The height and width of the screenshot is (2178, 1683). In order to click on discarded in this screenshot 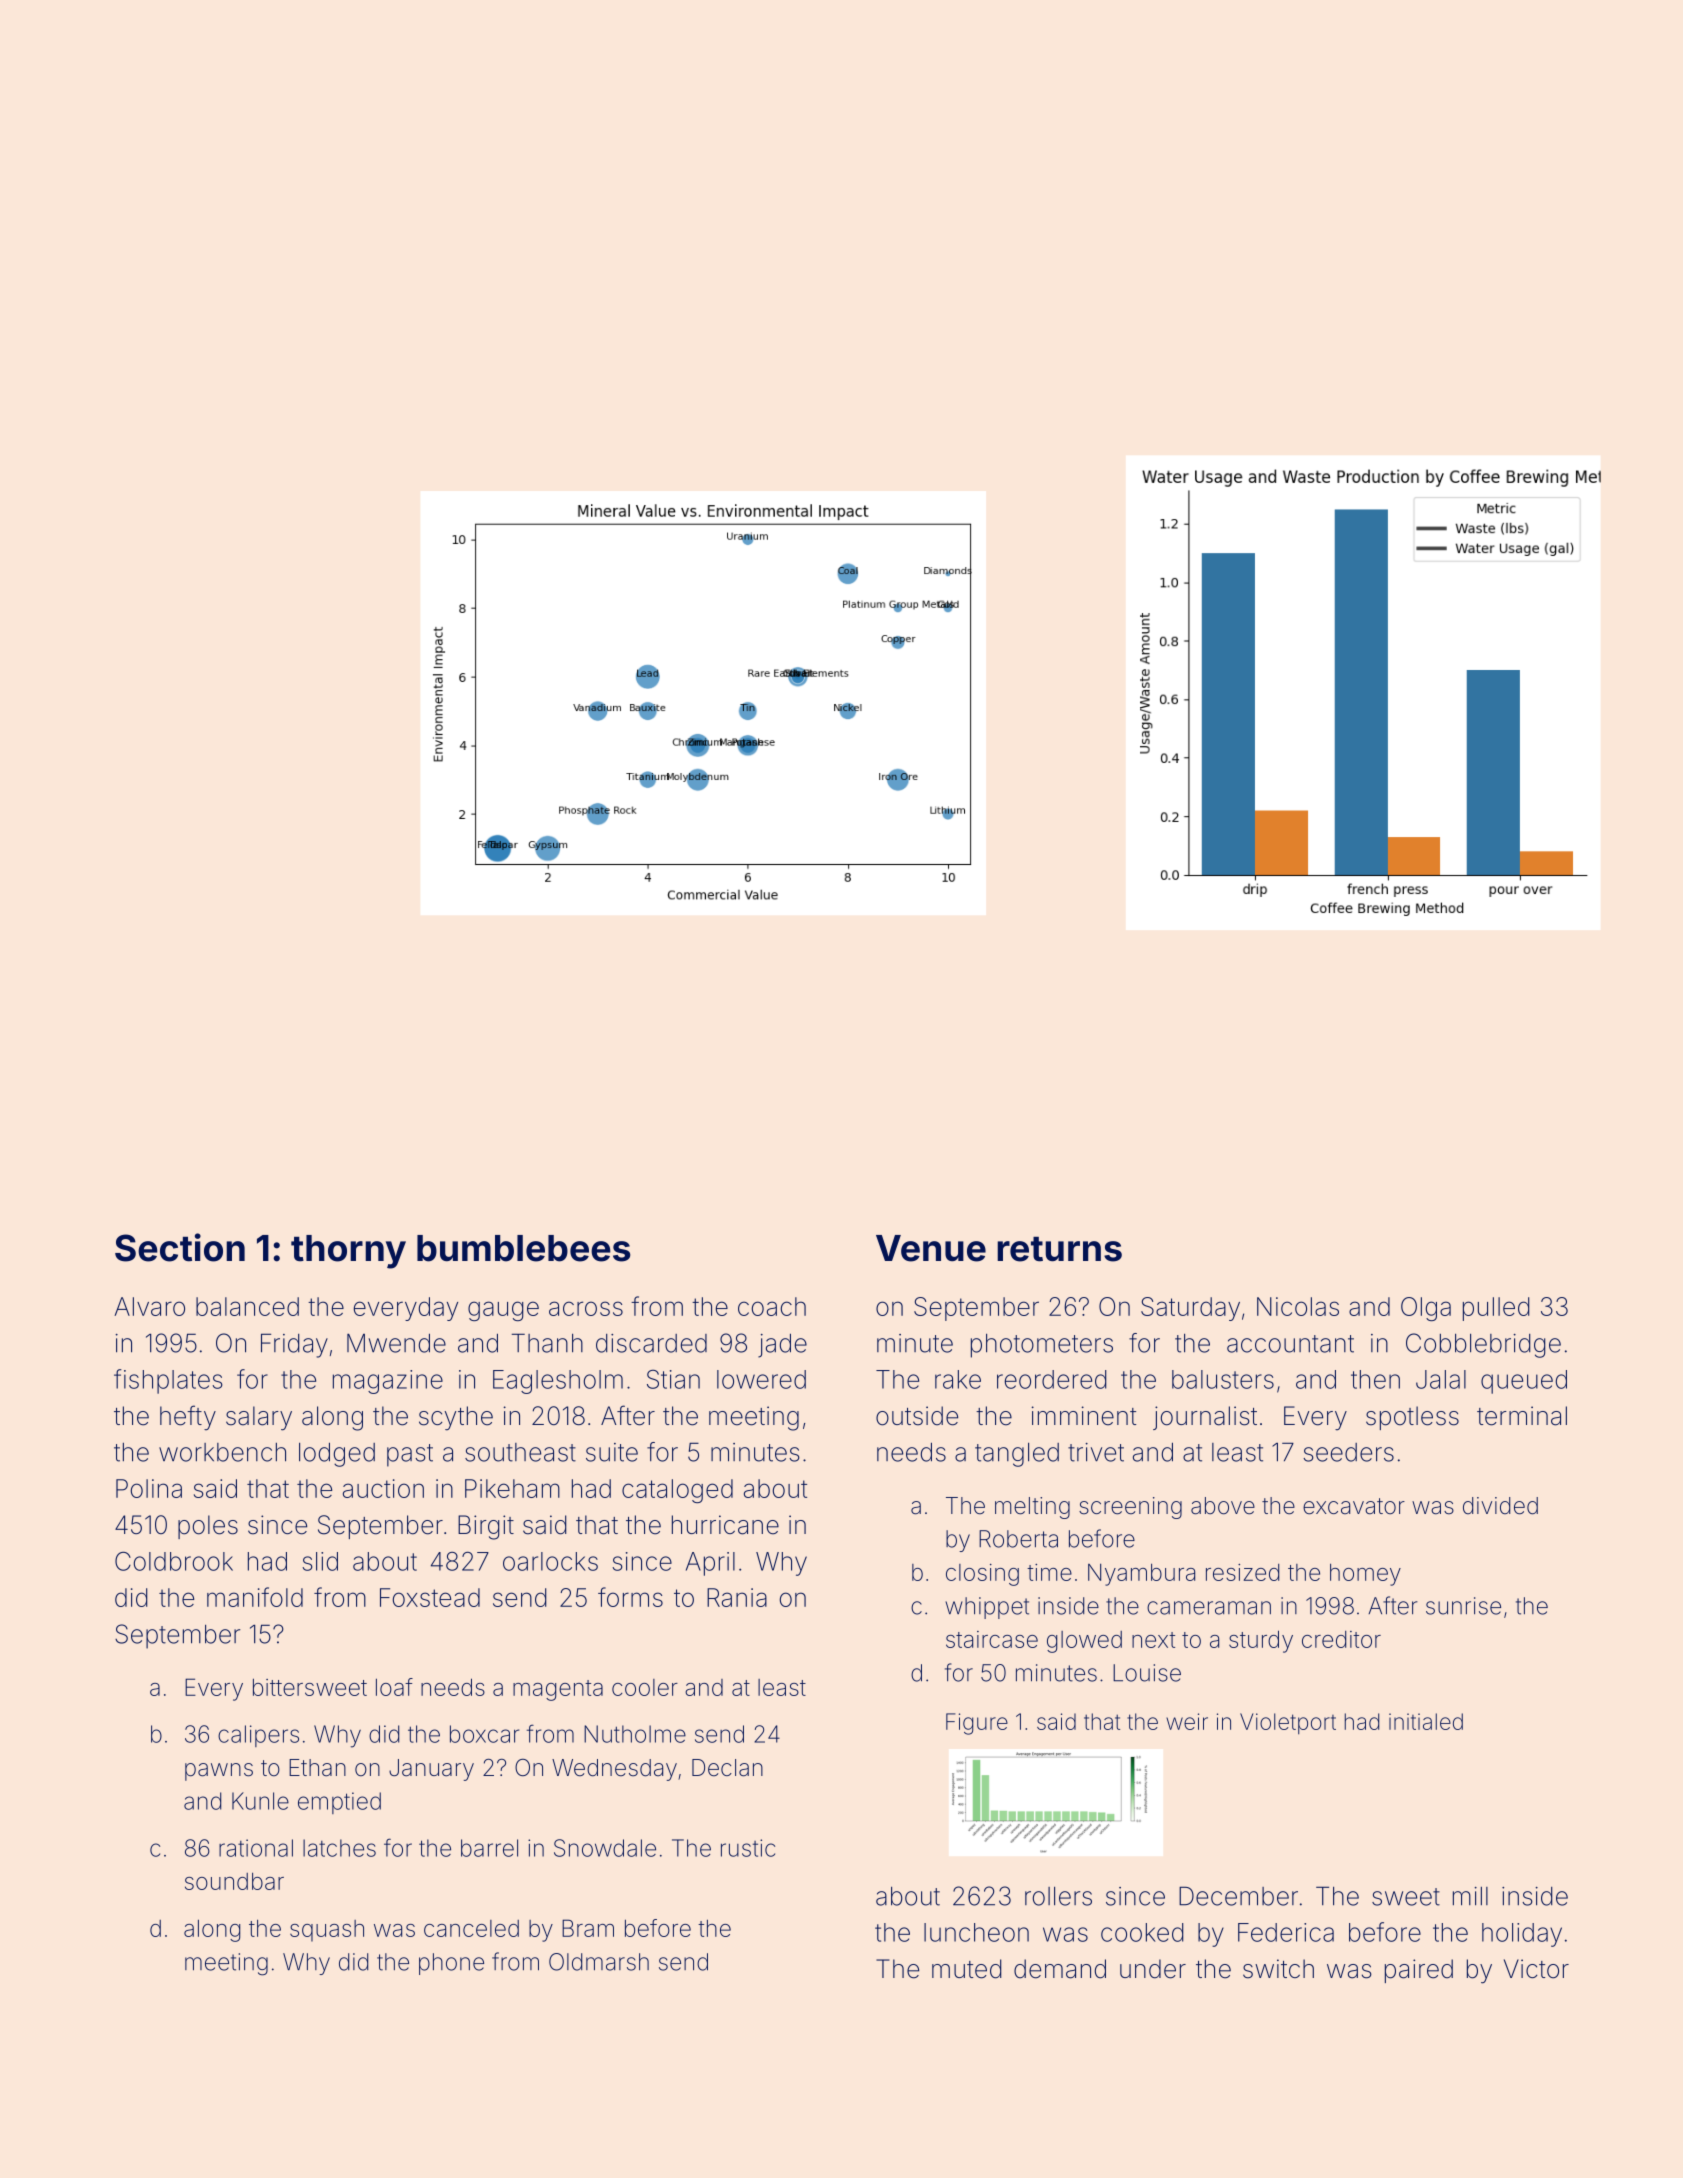, I will do `click(651, 1343)`.
